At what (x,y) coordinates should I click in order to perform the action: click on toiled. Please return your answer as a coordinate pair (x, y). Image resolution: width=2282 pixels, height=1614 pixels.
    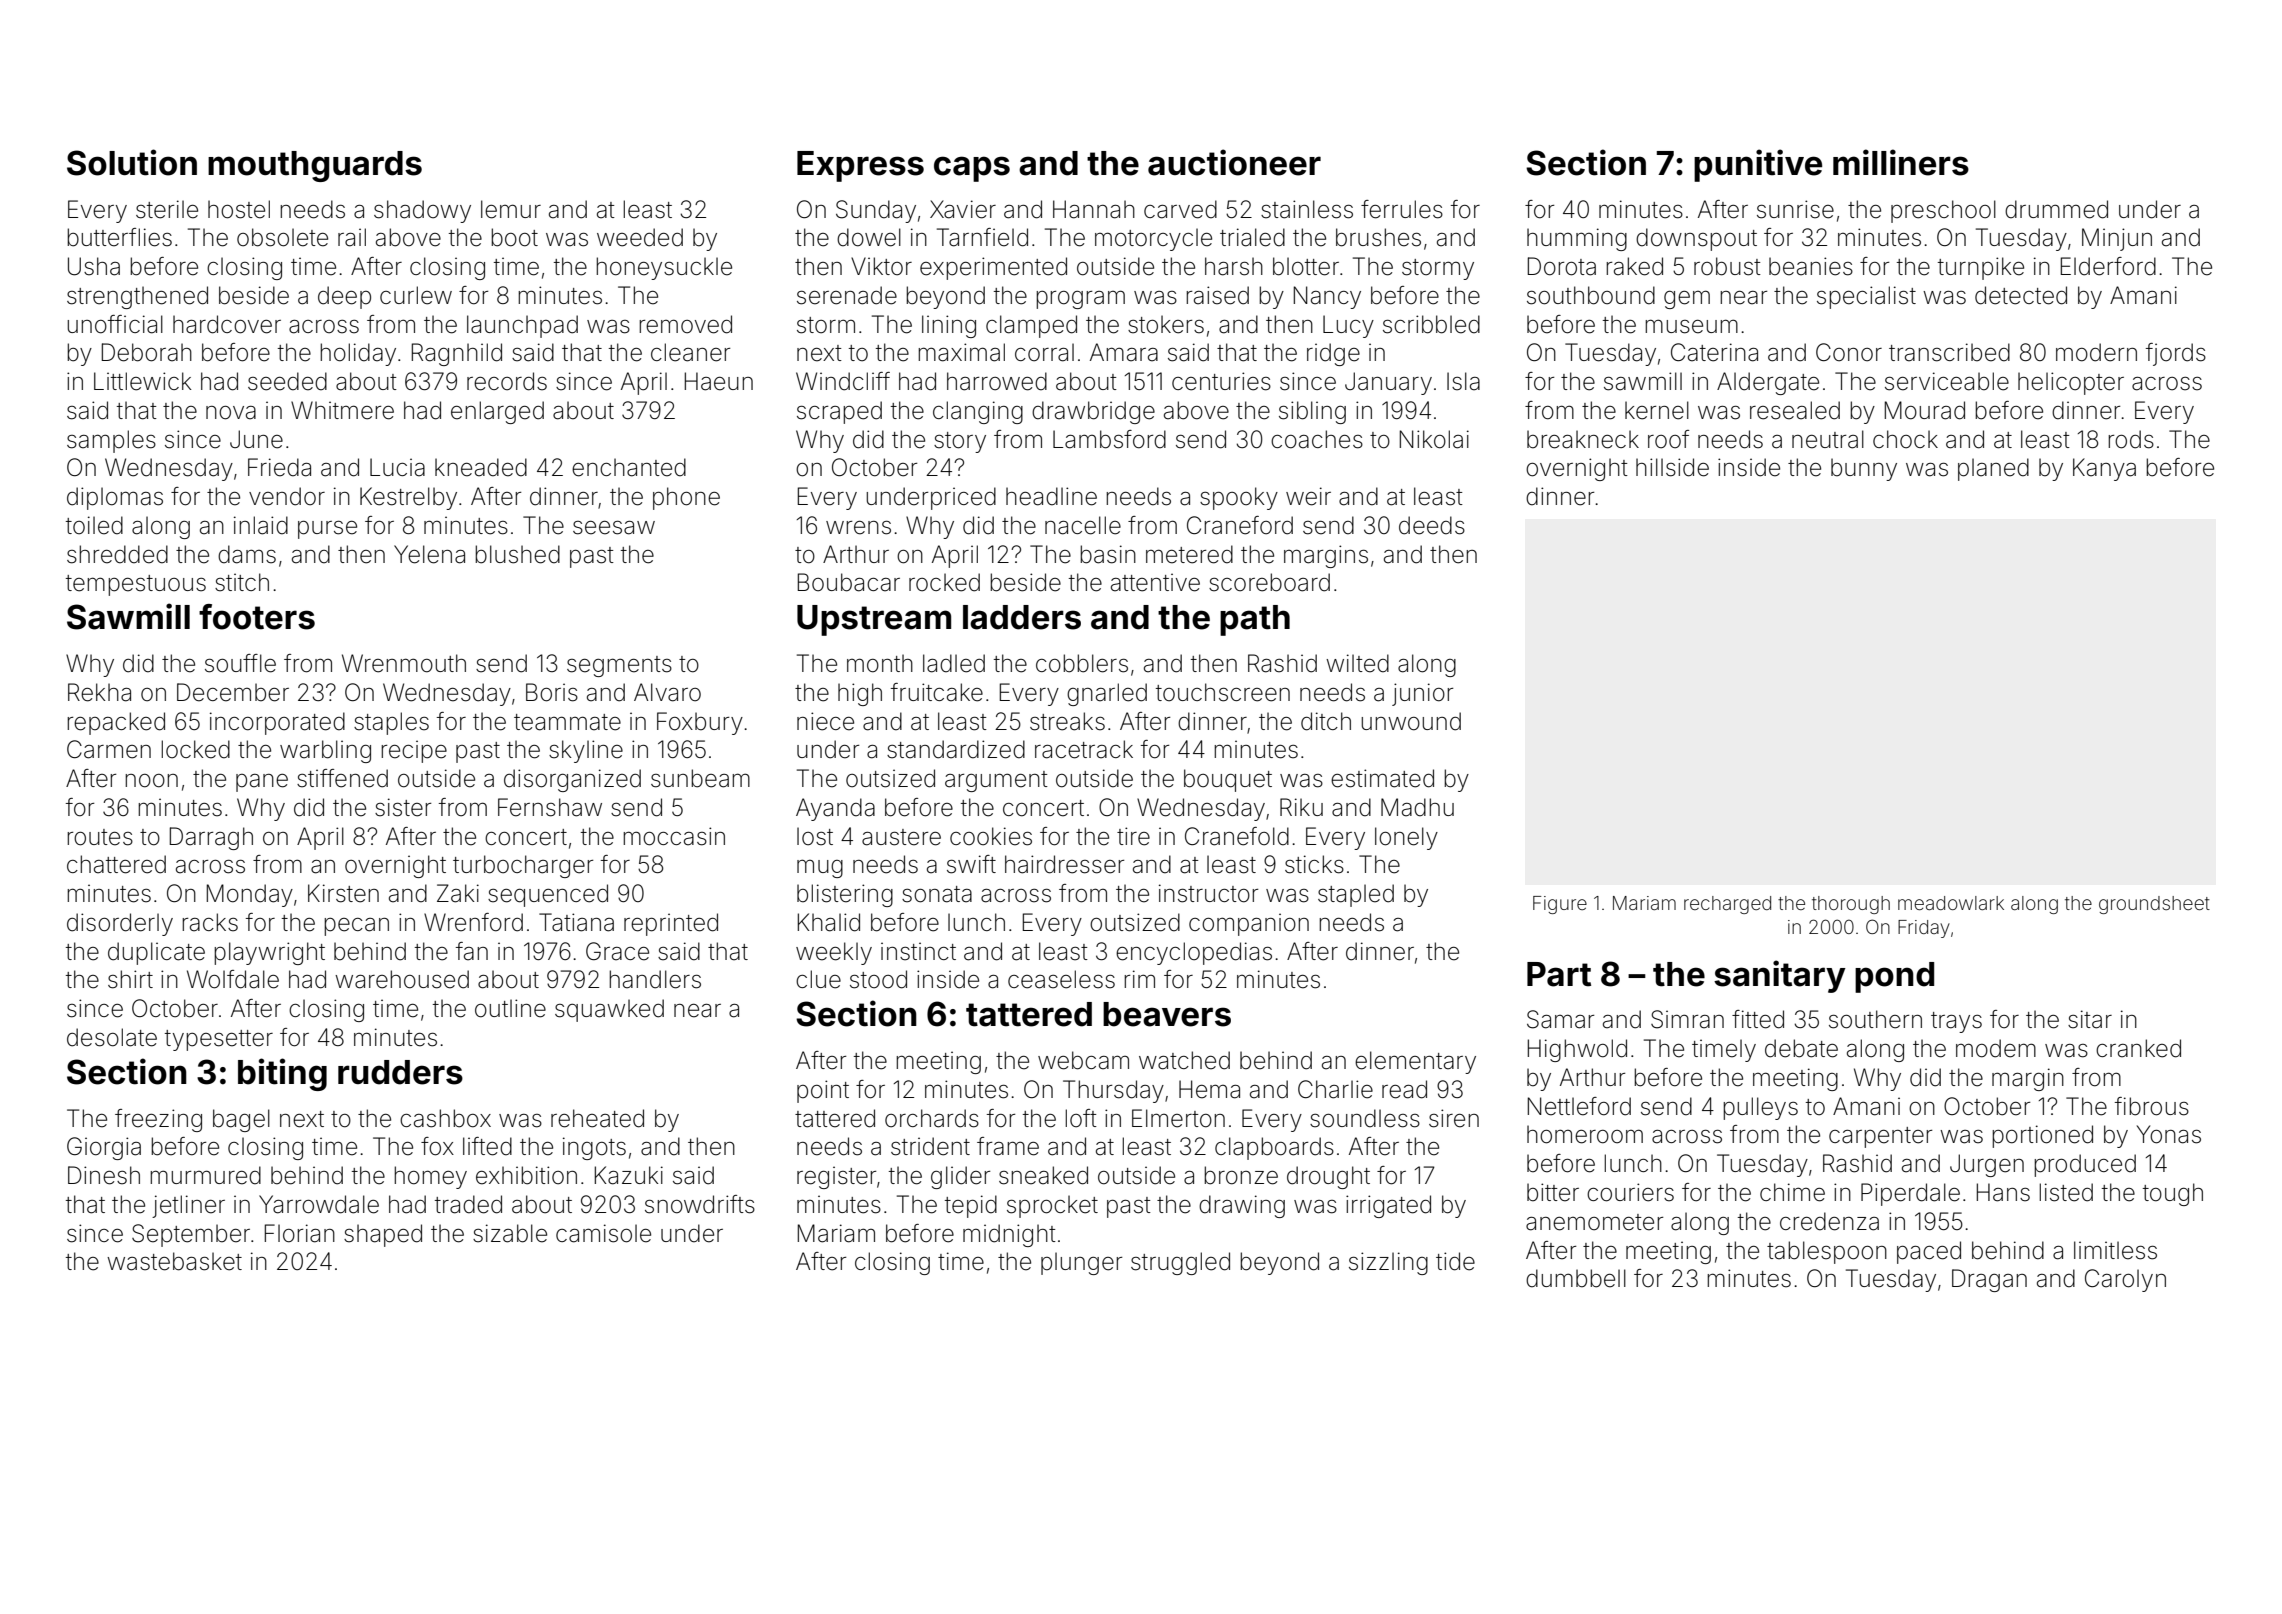
    Looking at the image, I should click on (94, 525).
